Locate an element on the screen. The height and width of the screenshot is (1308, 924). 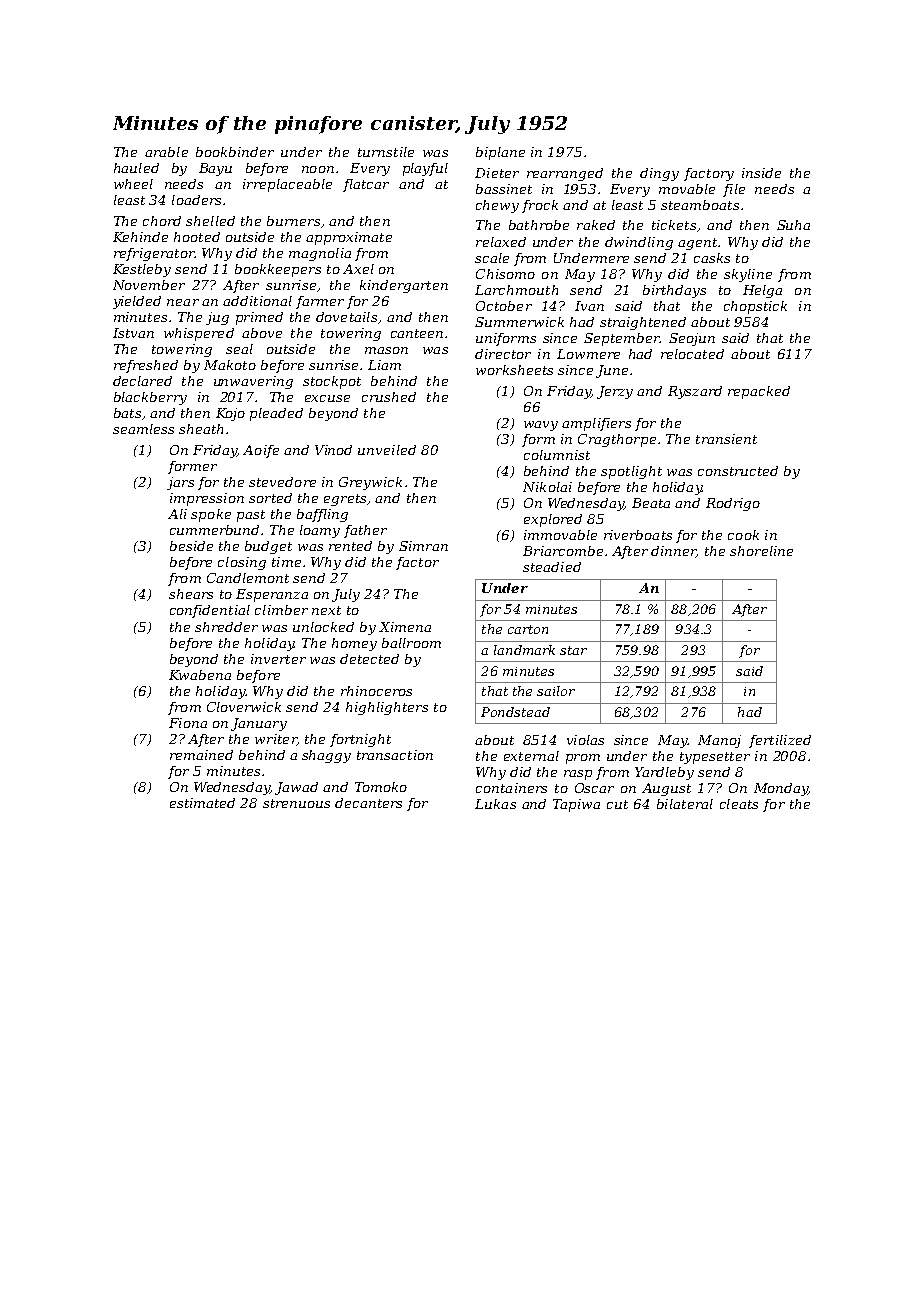
shoreline is located at coordinates (761, 551).
